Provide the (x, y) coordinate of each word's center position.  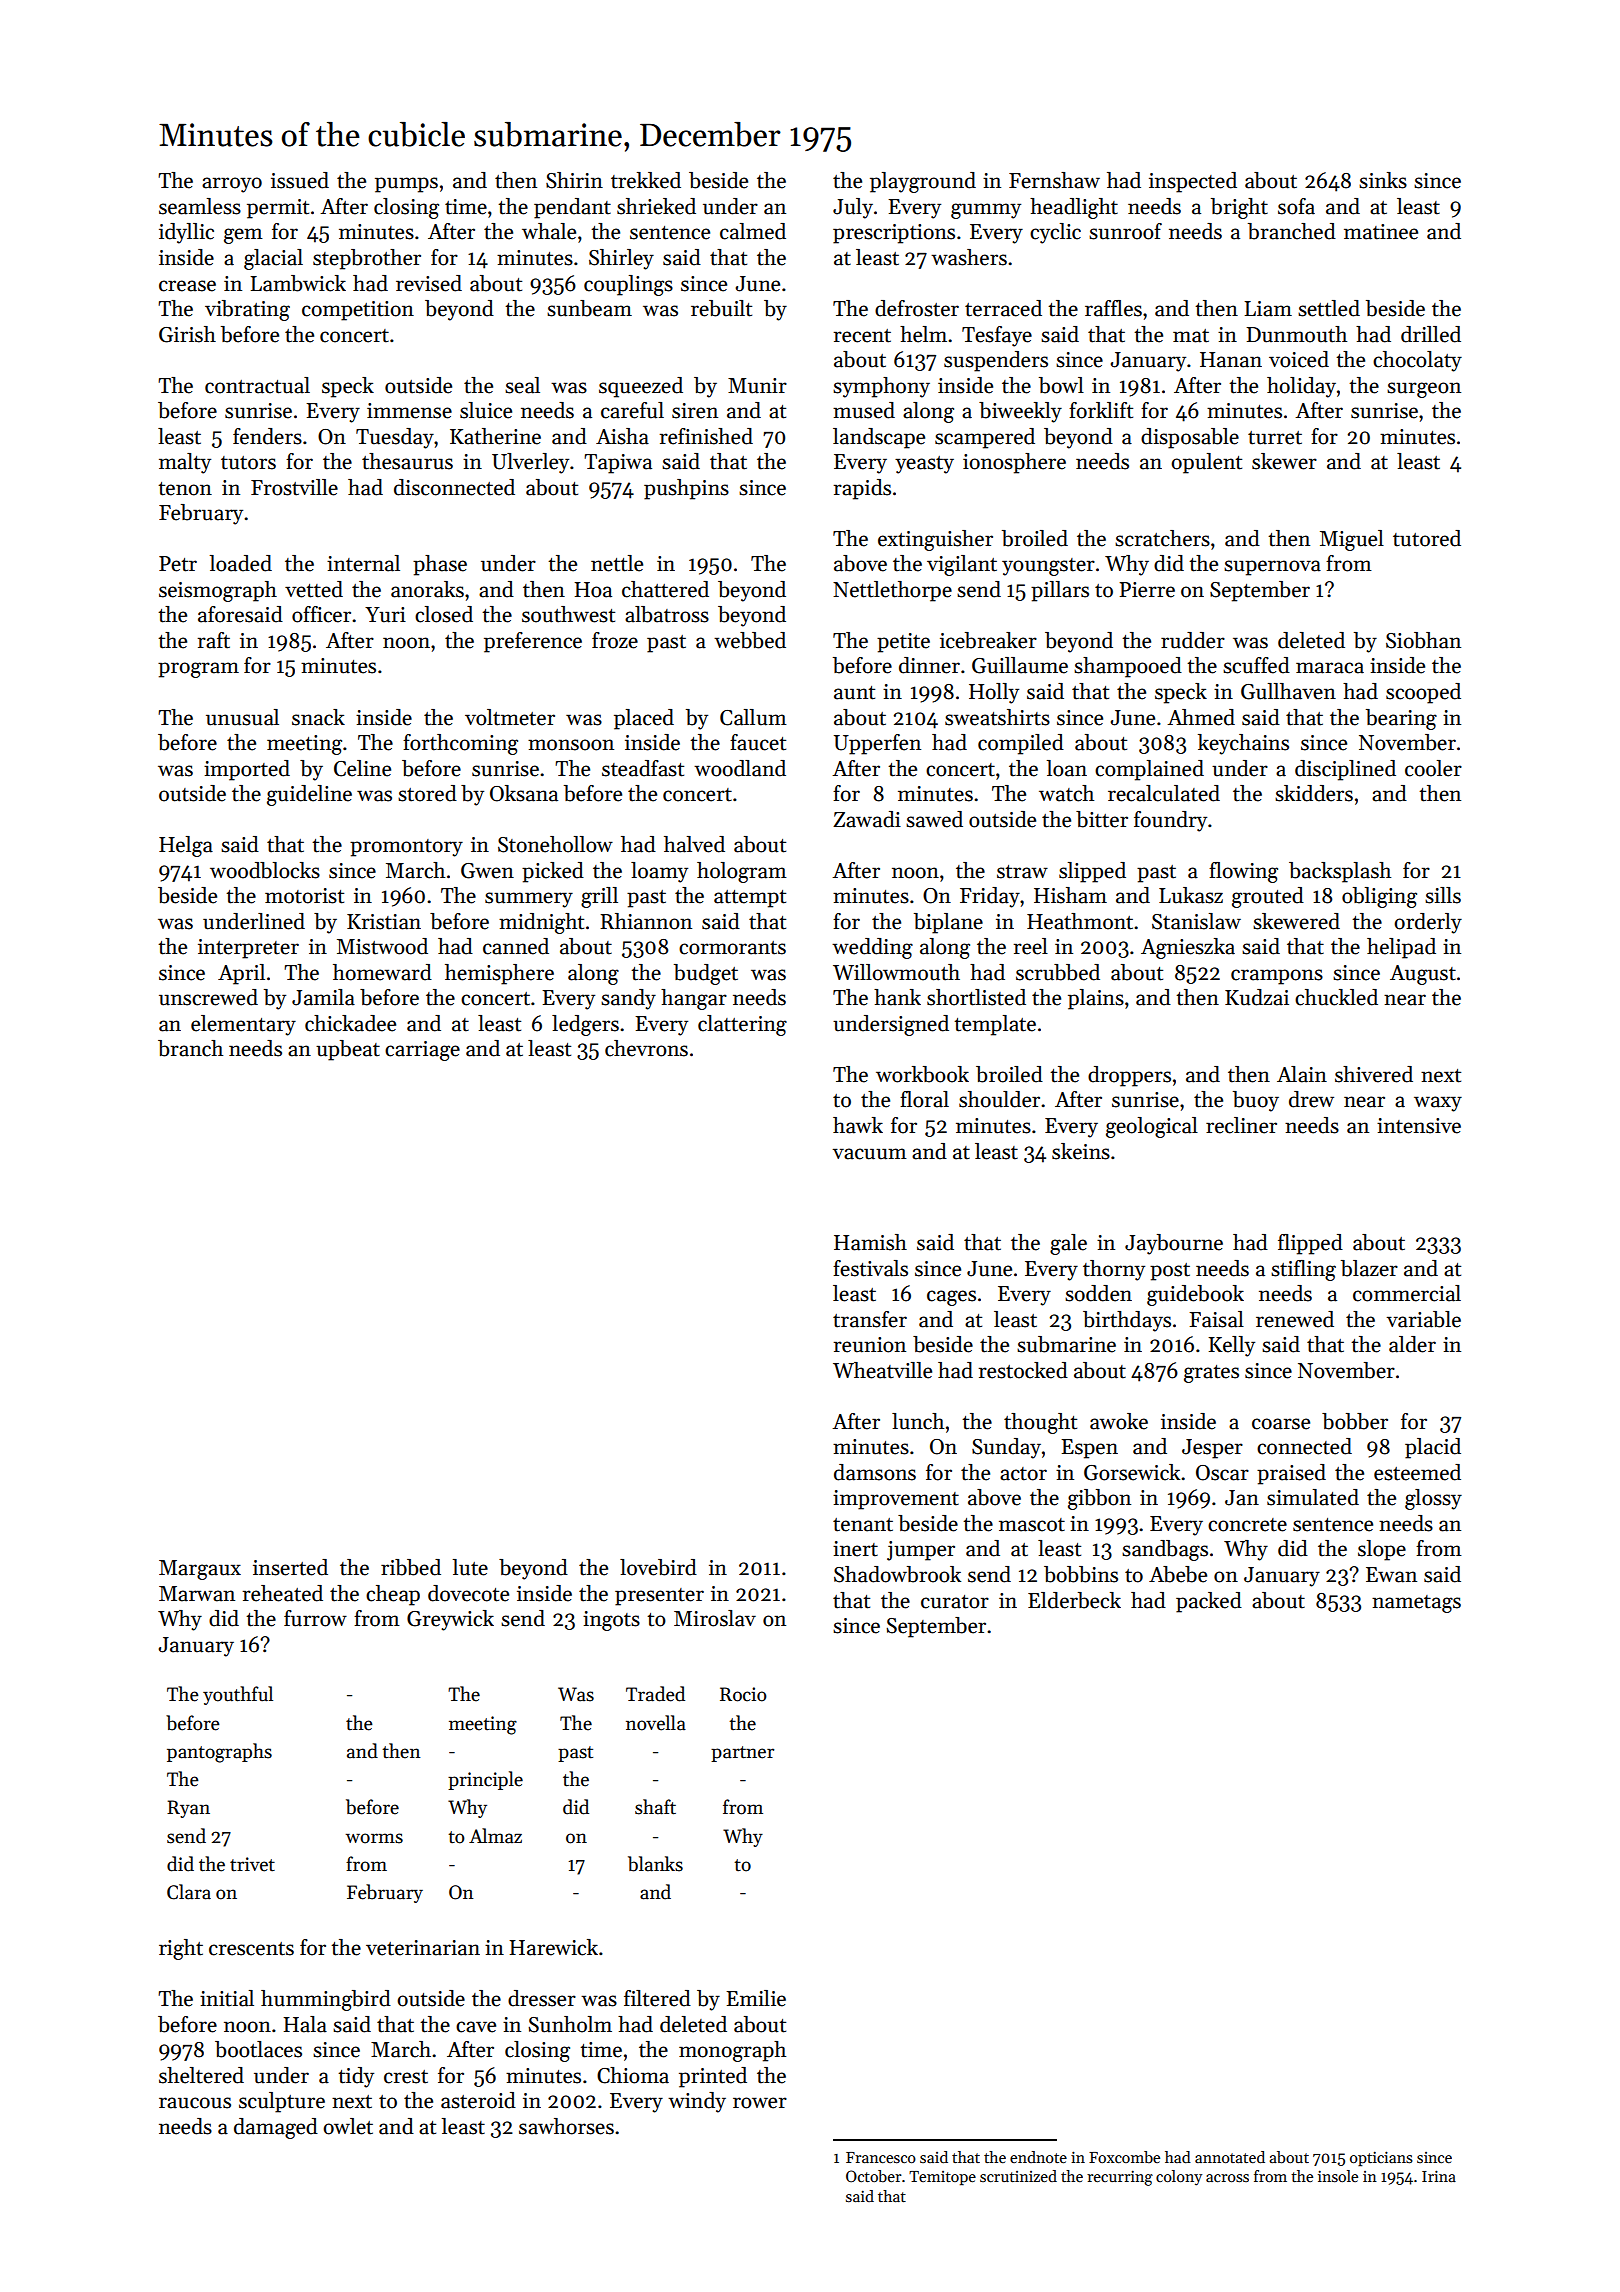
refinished (706, 436)
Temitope (942, 2178)
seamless (200, 206)
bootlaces (258, 2049)
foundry (1170, 821)
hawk (858, 1125)
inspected (1193, 182)
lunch (918, 1421)
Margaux (200, 1570)
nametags (1416, 1604)
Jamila (323, 997)
